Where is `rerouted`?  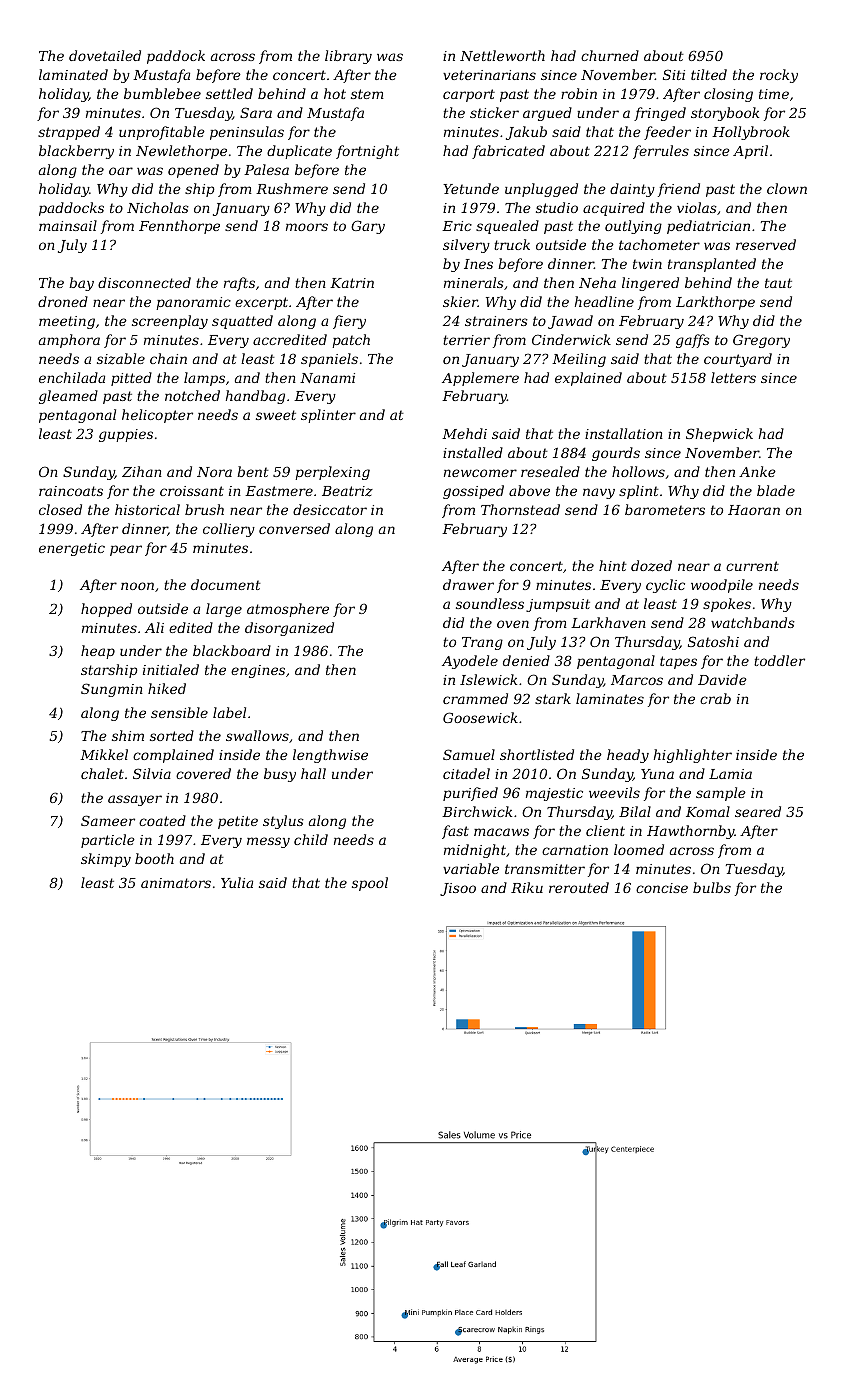
rerouted is located at coordinates (579, 887).
